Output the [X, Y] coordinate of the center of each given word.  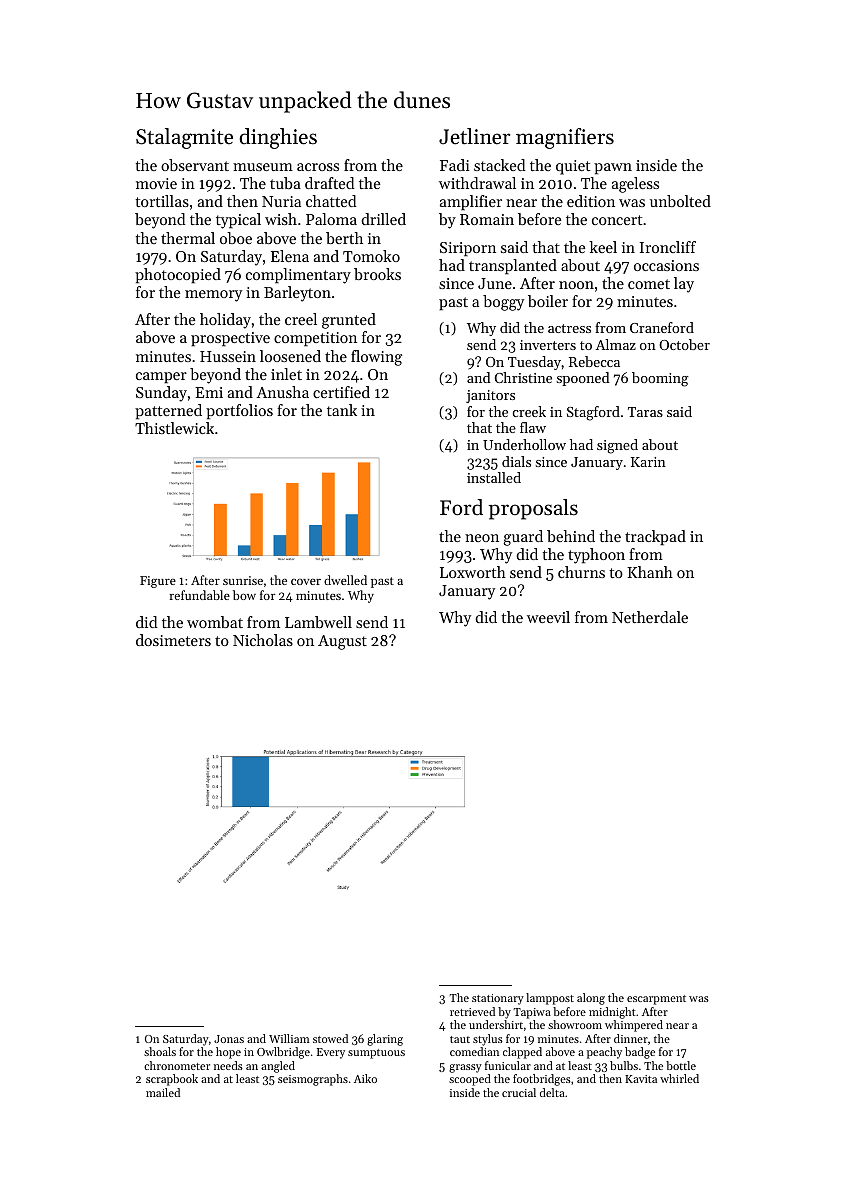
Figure [158, 582]
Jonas [229, 1039]
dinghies [278, 138]
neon [482, 538]
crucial [519, 1092]
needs [228, 1065]
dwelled [345, 580]
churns [581, 572]
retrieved [472, 1011]
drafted [330, 183]
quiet [573, 167]
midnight [612, 1013]
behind [571, 536]
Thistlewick [174, 428]
